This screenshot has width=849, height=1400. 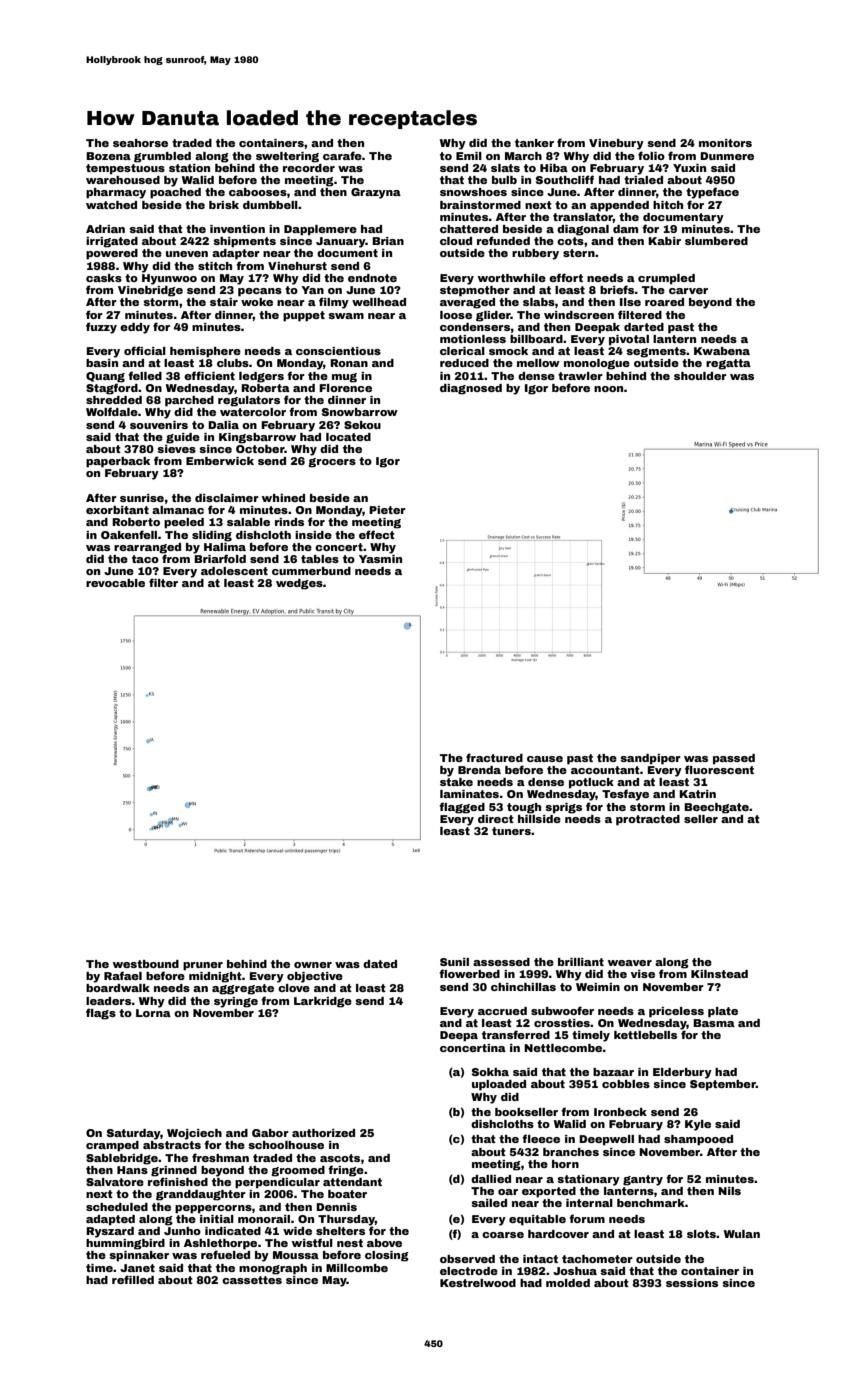 What do you see at coordinates (727, 156) in the screenshot?
I see `Dunmere` at bounding box center [727, 156].
